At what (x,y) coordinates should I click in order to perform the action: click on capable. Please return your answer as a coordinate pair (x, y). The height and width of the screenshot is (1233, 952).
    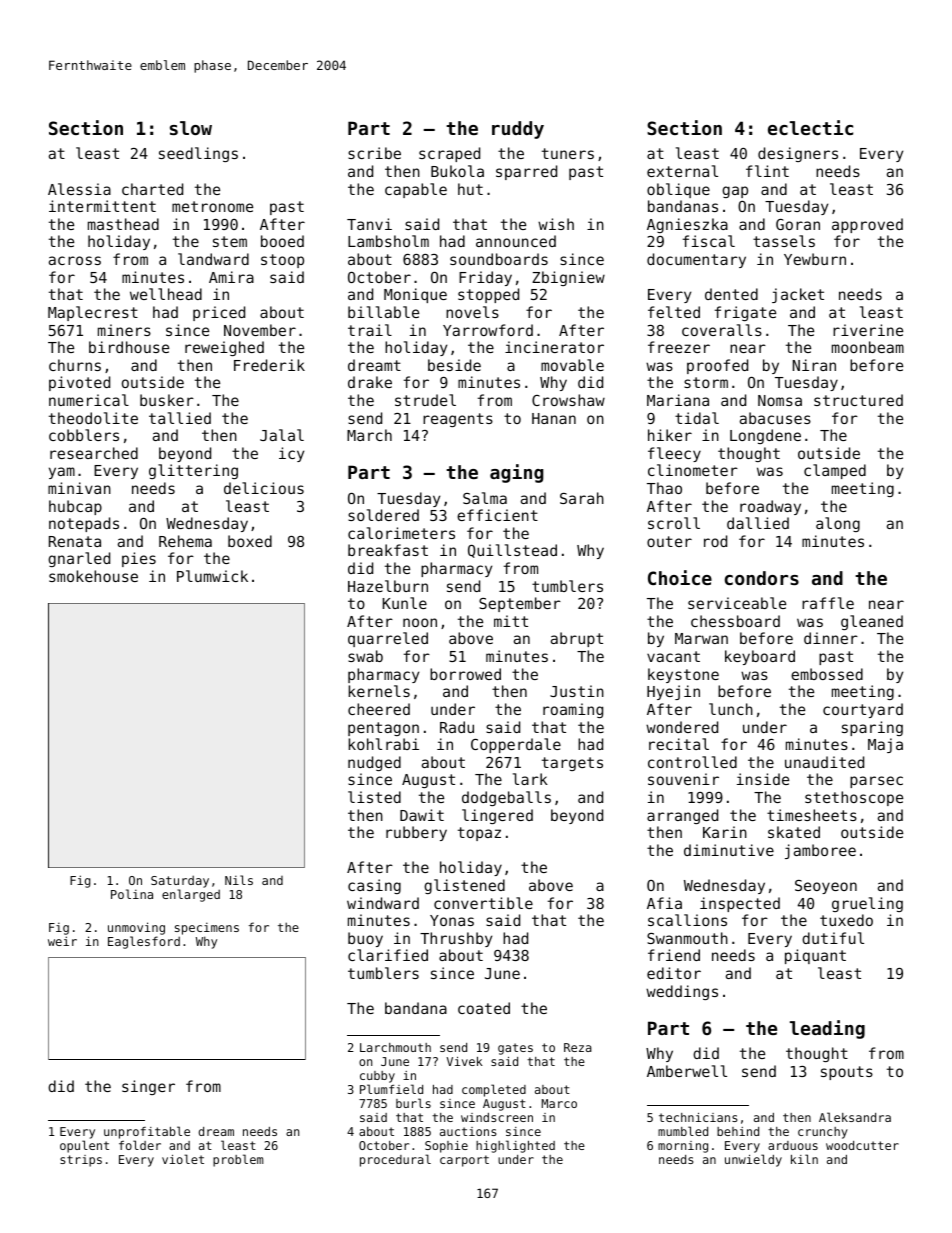
    Looking at the image, I should click on (416, 190).
